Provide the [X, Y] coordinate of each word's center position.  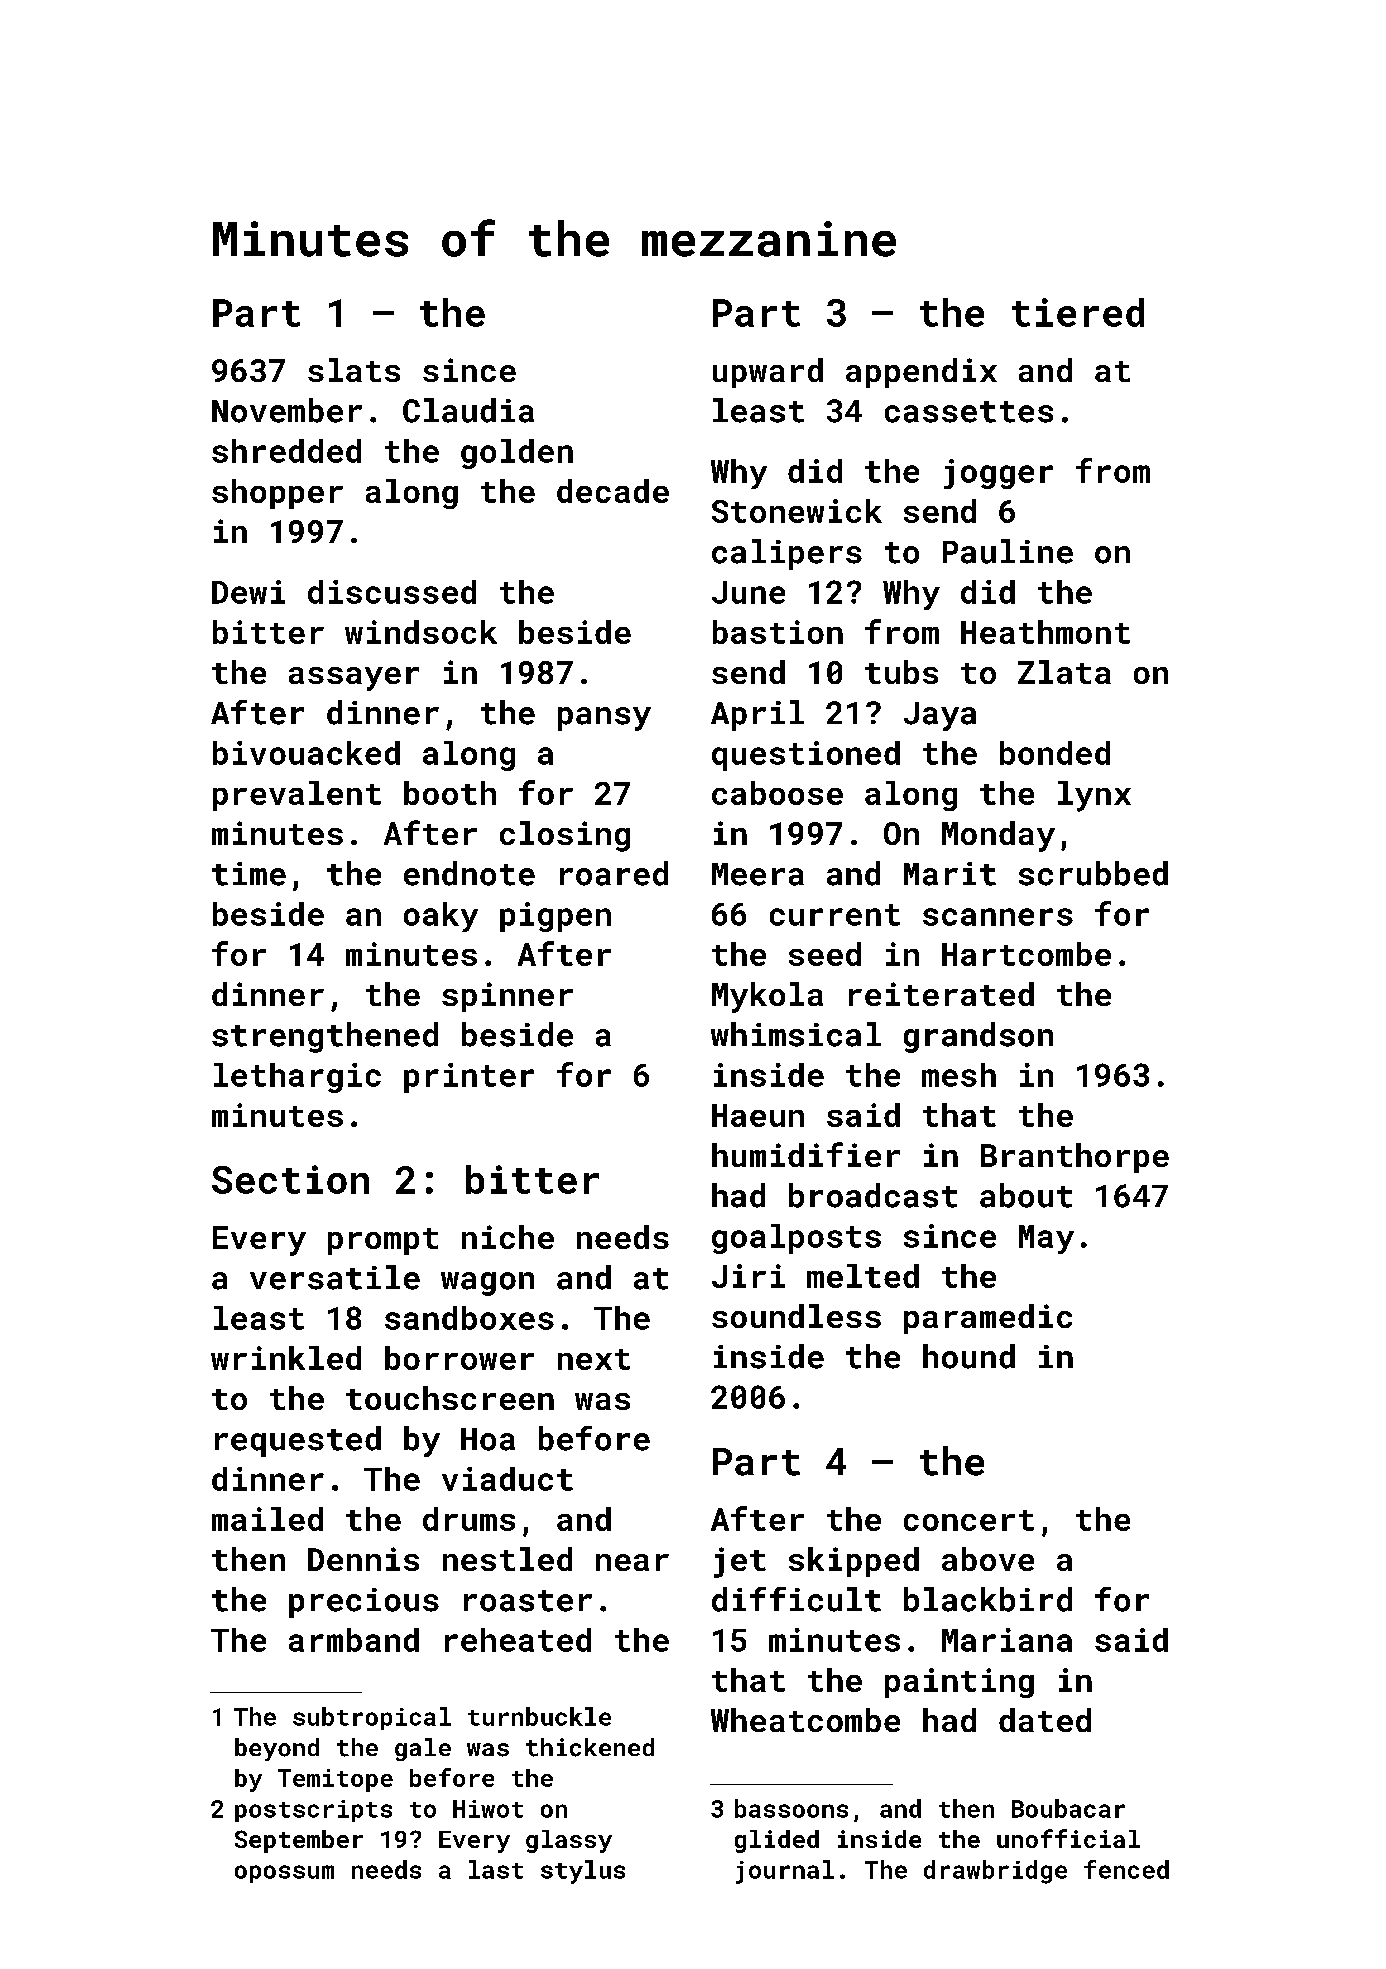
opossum [284, 1874]
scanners [998, 917]
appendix [921, 373]
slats [354, 370]
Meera [758, 874]
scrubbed [1093, 873]
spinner [507, 997]
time [249, 874]
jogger [998, 474]
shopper [277, 494]
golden [517, 454]
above [988, 1559]
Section [290, 1179]
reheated [518, 1640]
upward [768, 373]
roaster [528, 1601]
